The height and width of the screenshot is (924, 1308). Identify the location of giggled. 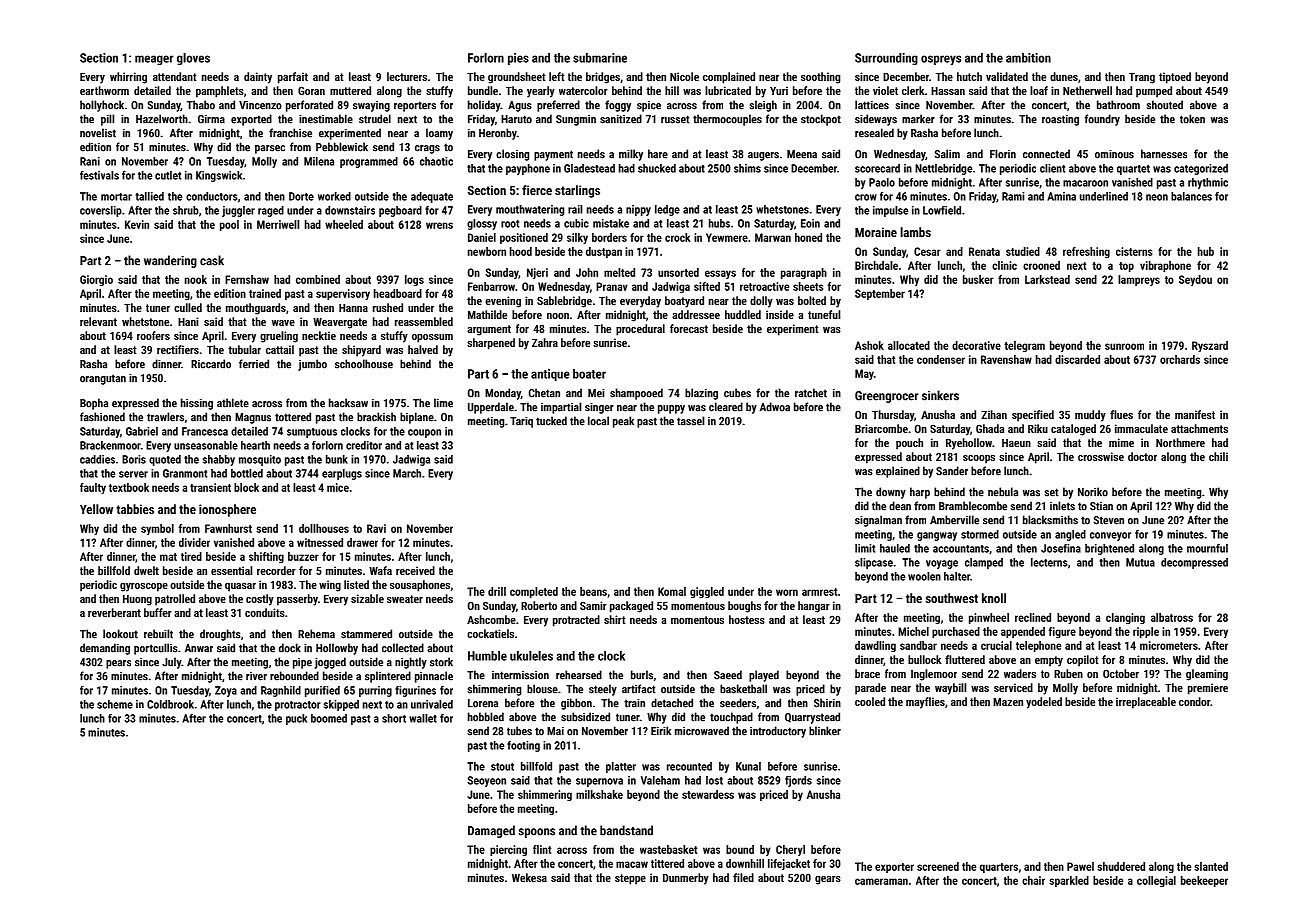
(707, 592).
